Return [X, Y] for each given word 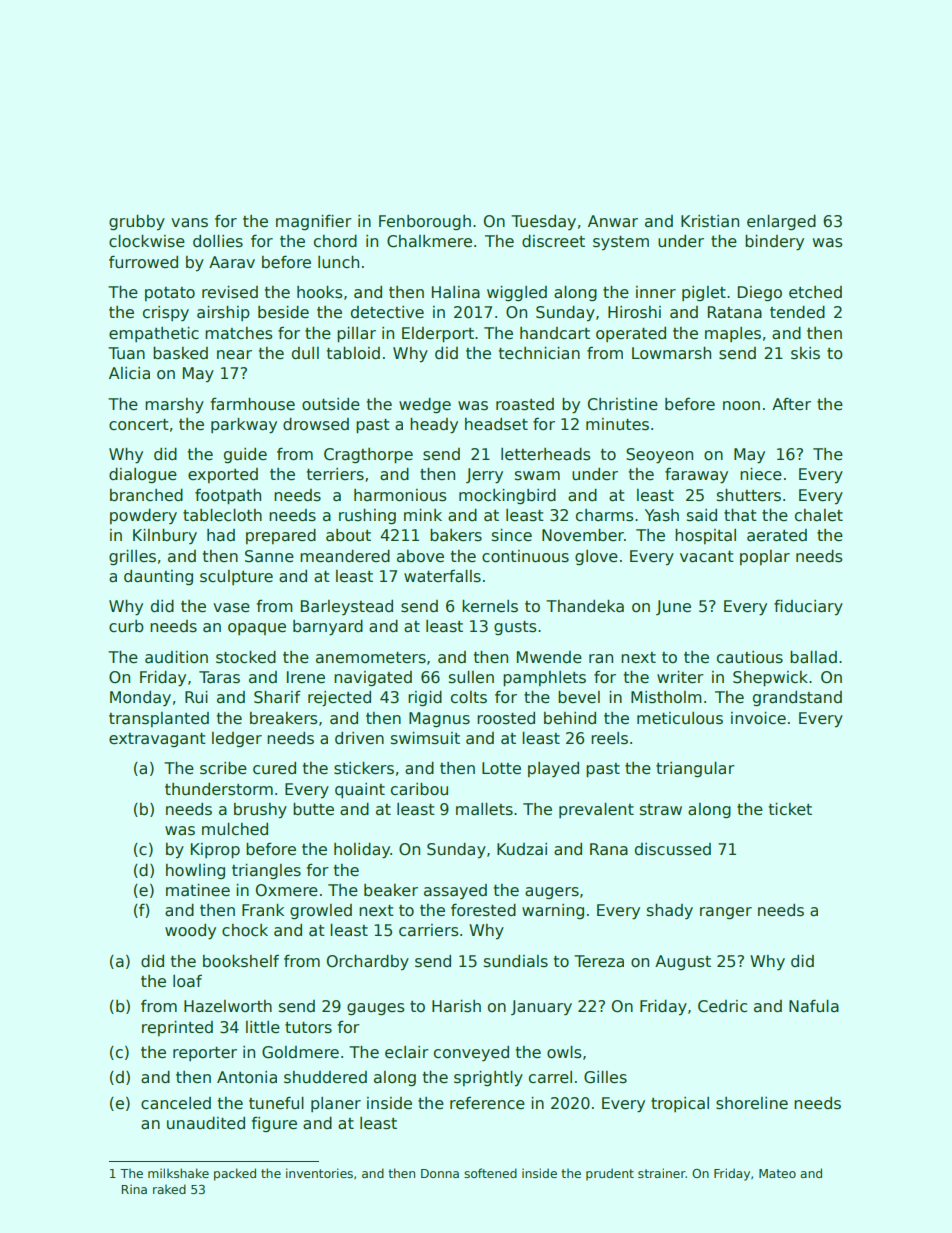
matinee [198, 890]
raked [169, 1189]
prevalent [596, 810]
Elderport [438, 334]
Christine [623, 404]
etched [815, 292]
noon [741, 406]
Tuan [126, 353]
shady [670, 911]
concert [139, 424]
